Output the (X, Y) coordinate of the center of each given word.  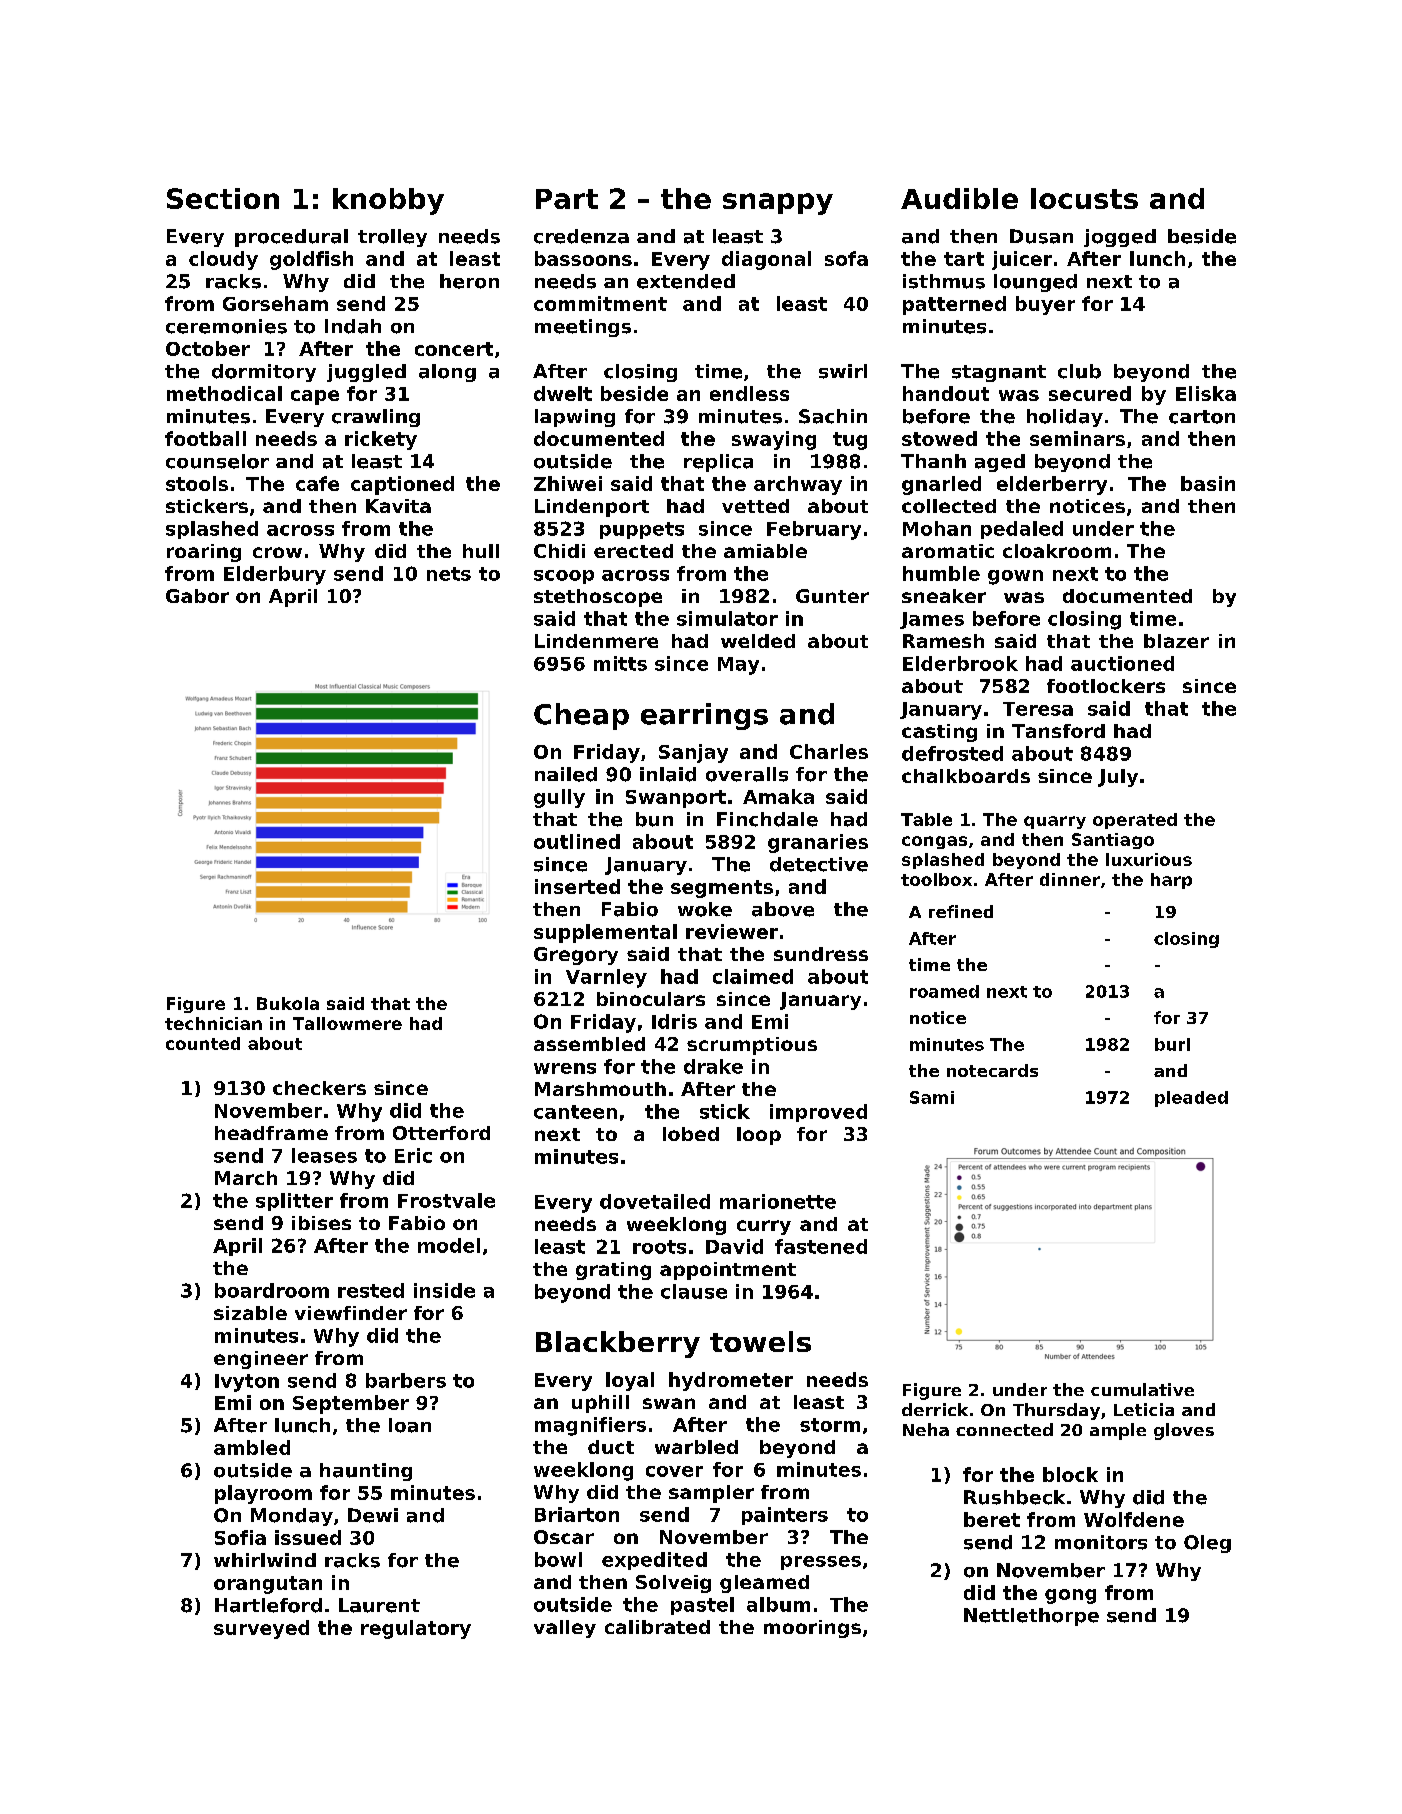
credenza (581, 236)
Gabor (197, 596)
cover (674, 1471)
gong (1070, 1596)
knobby (388, 201)
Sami (932, 1097)
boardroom (272, 1290)
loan (410, 1425)
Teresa (1038, 709)
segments (722, 889)
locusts (1084, 198)
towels (760, 1341)
